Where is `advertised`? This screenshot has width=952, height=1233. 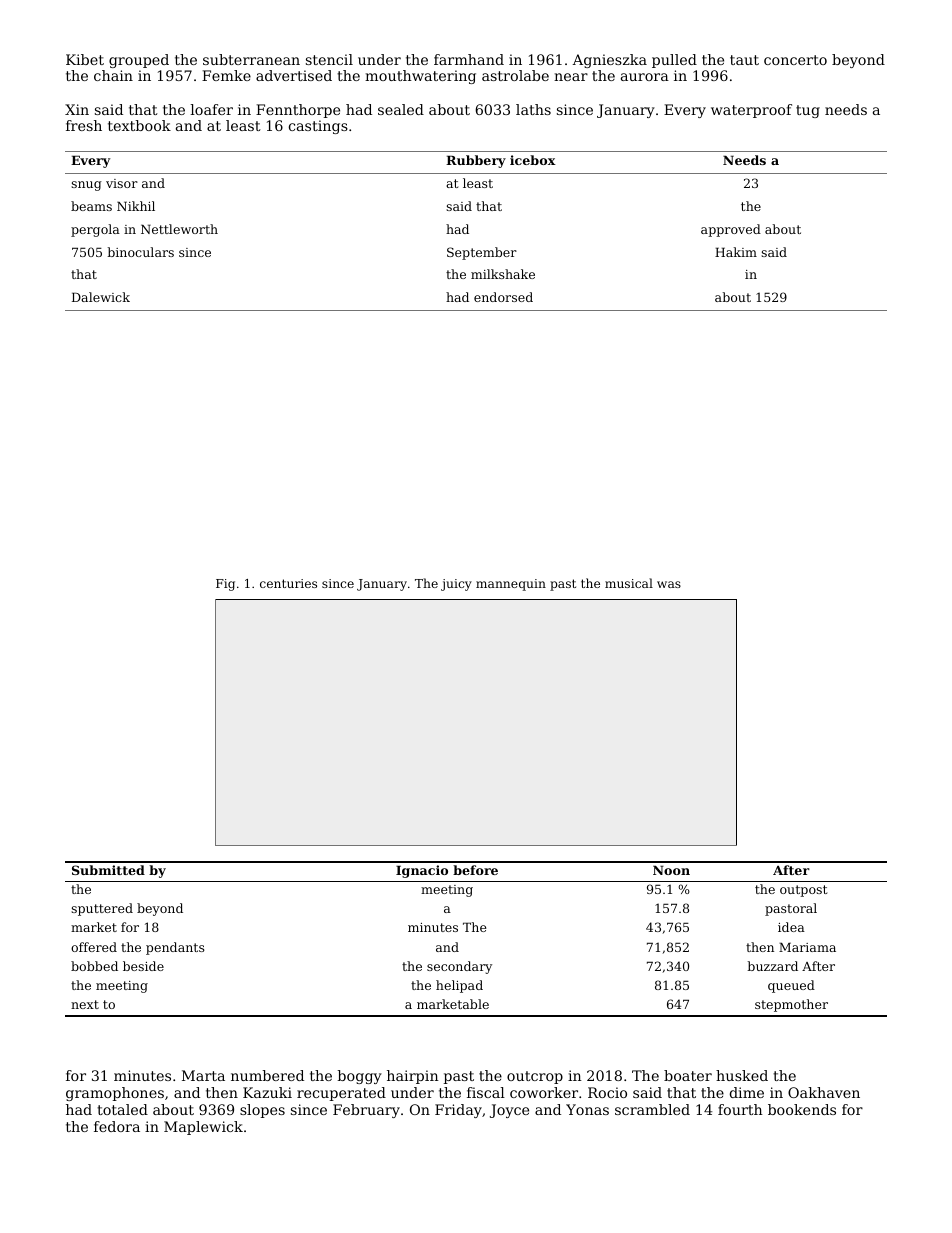
advertised is located at coordinates (294, 75).
